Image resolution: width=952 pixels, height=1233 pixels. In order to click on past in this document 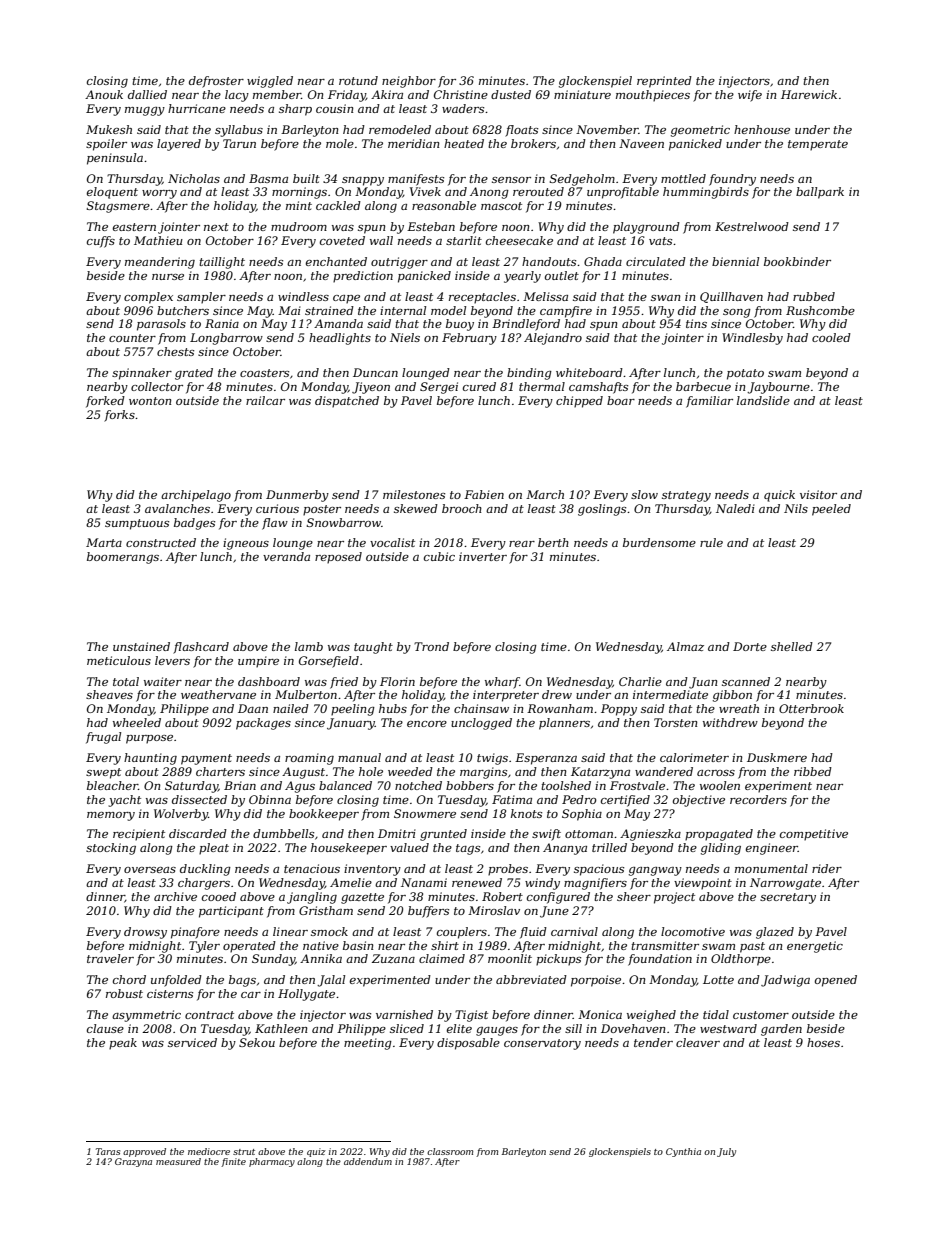, I will do `click(752, 947)`.
